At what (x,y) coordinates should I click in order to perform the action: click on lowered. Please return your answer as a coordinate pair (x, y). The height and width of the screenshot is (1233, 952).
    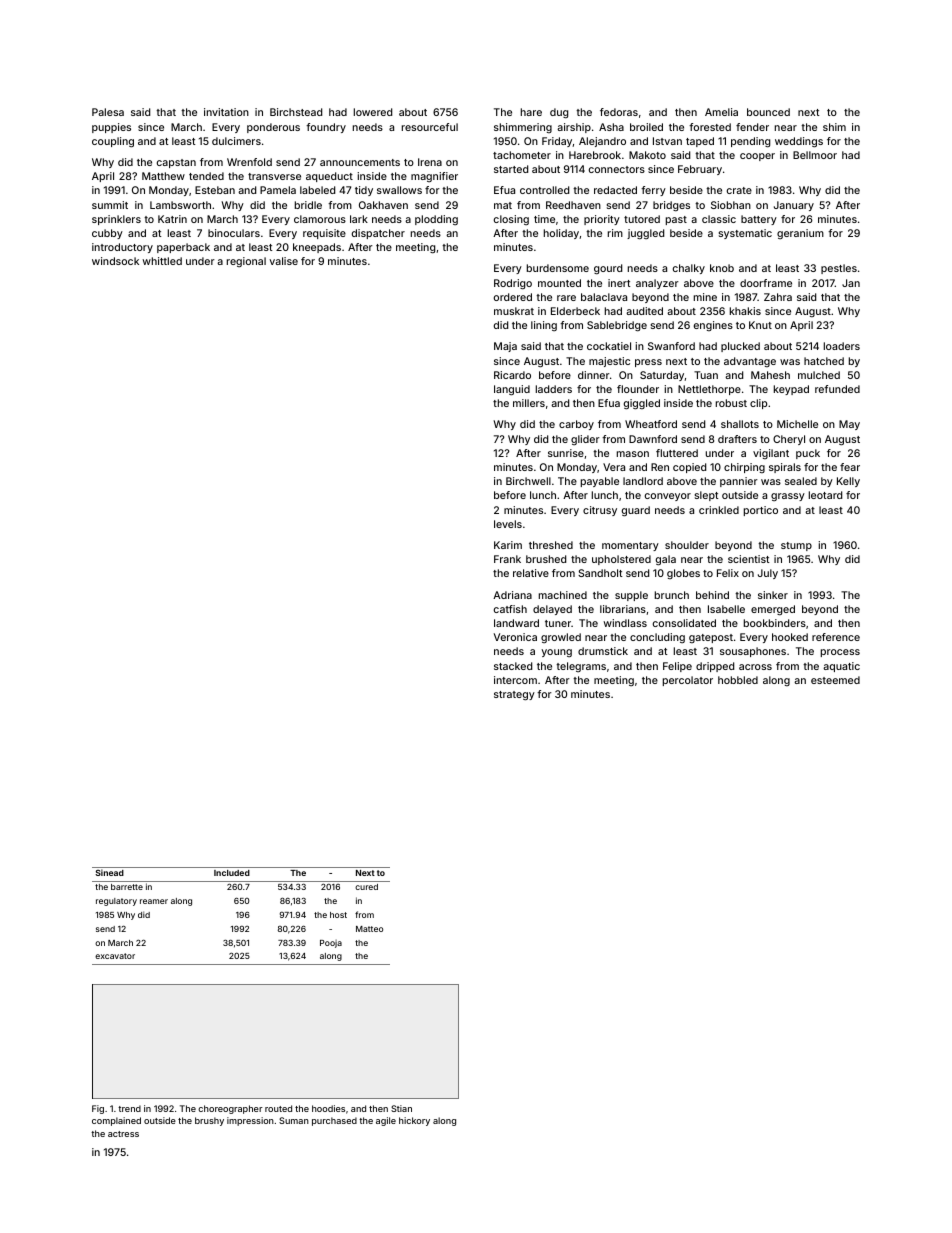
    Looking at the image, I should click on (373, 112).
